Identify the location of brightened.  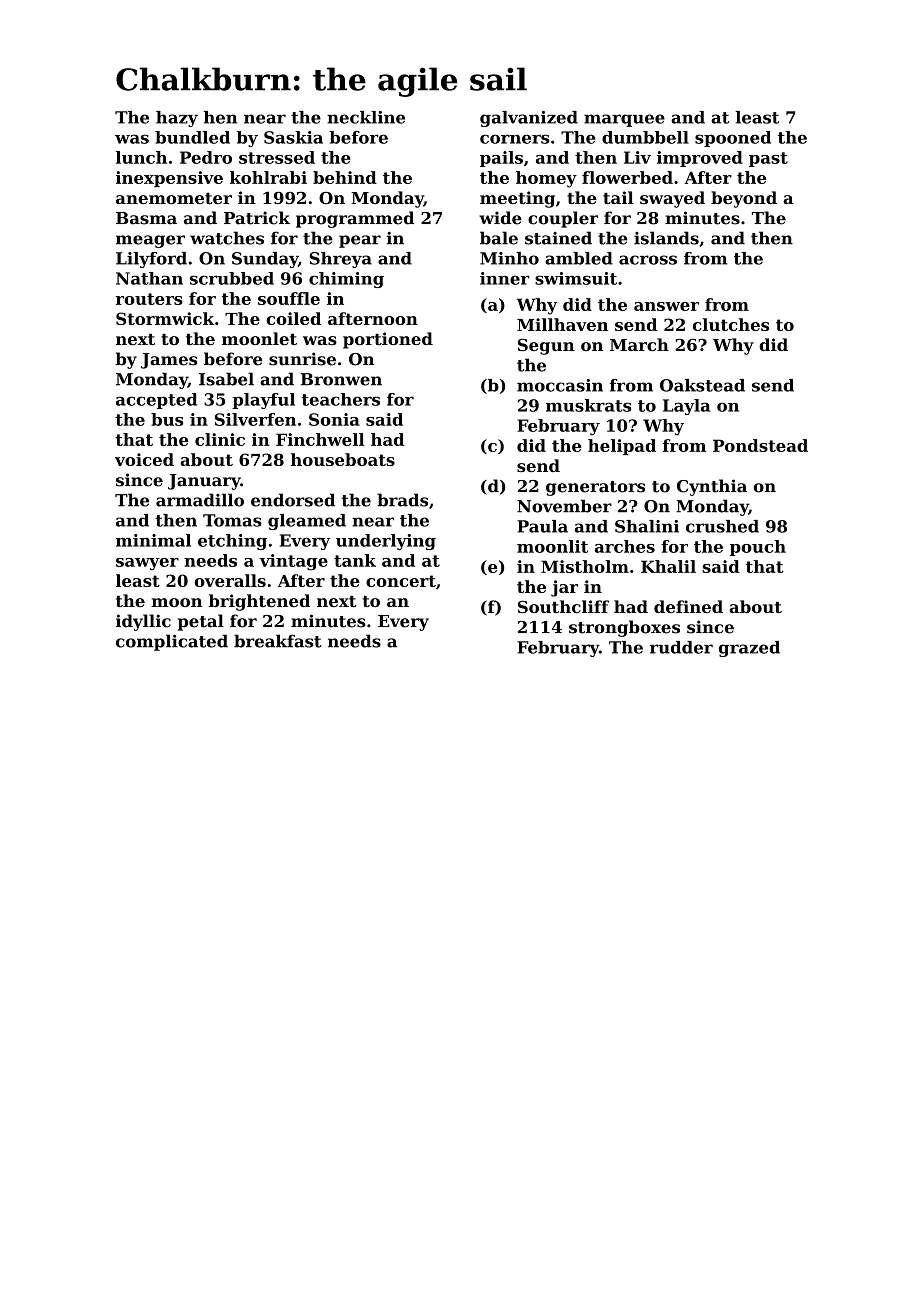
(259, 602).
